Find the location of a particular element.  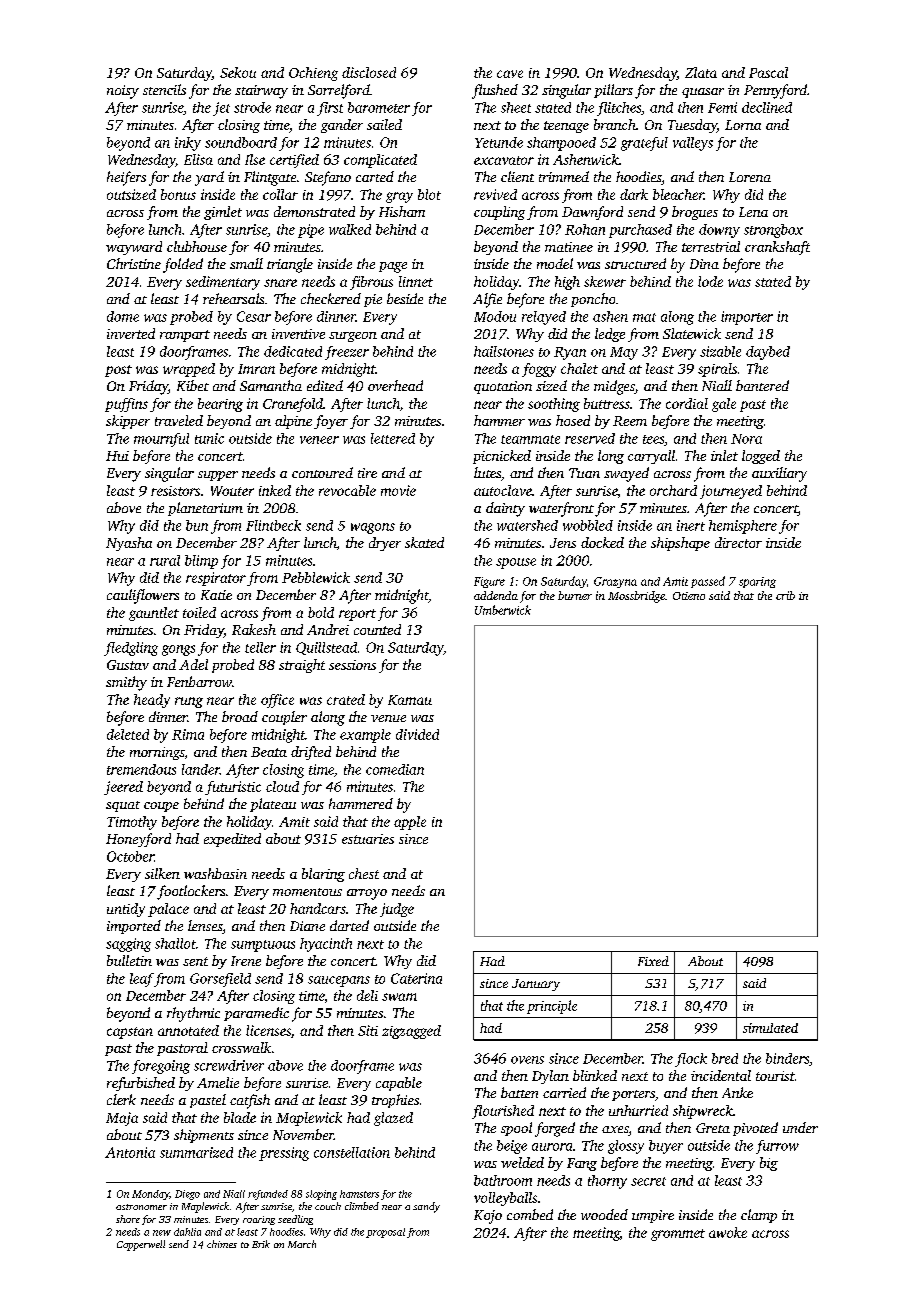

mournful is located at coordinates (161, 440).
